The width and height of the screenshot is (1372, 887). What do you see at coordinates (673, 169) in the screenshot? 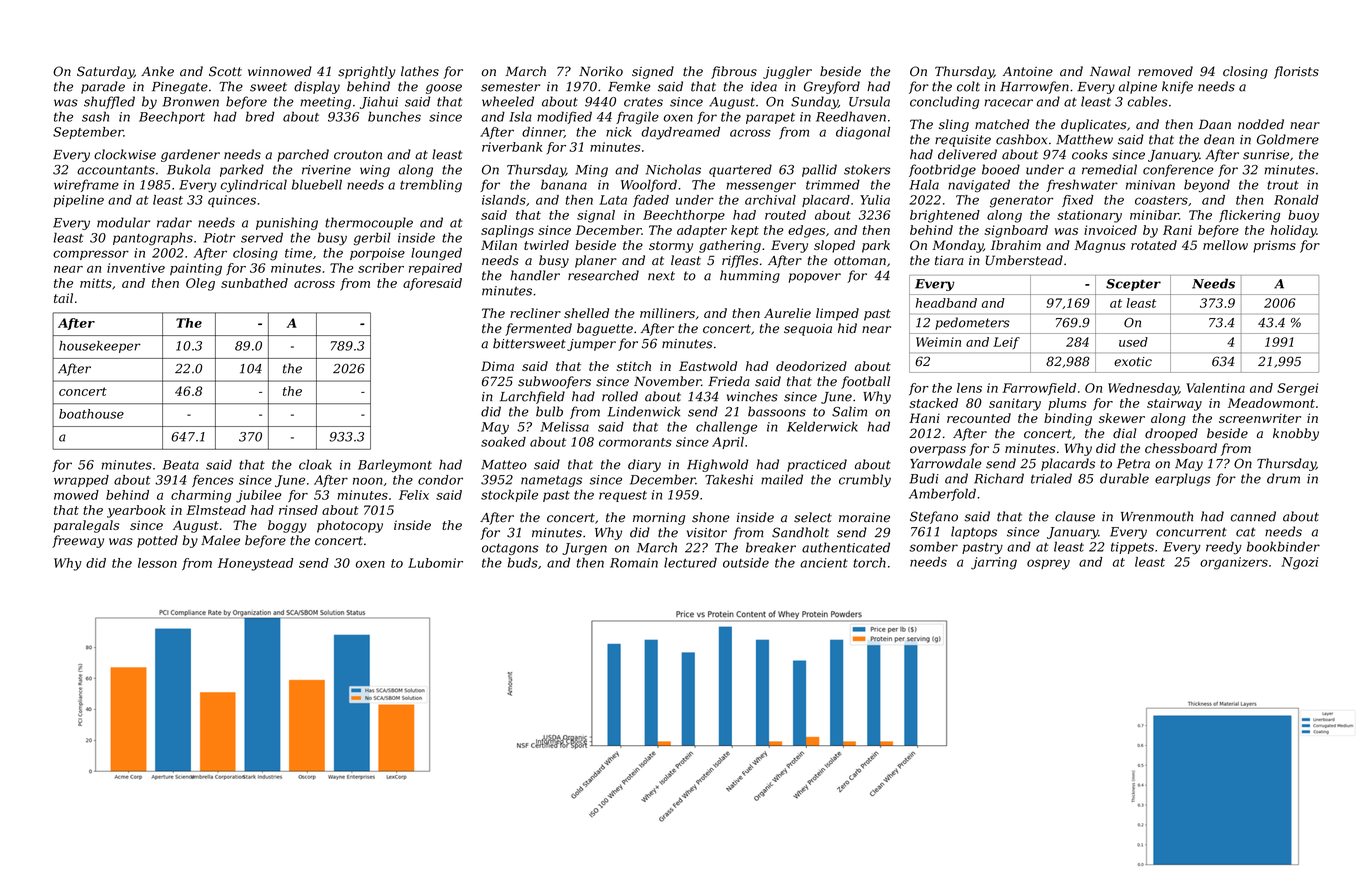
I see `Nicholas` at bounding box center [673, 169].
